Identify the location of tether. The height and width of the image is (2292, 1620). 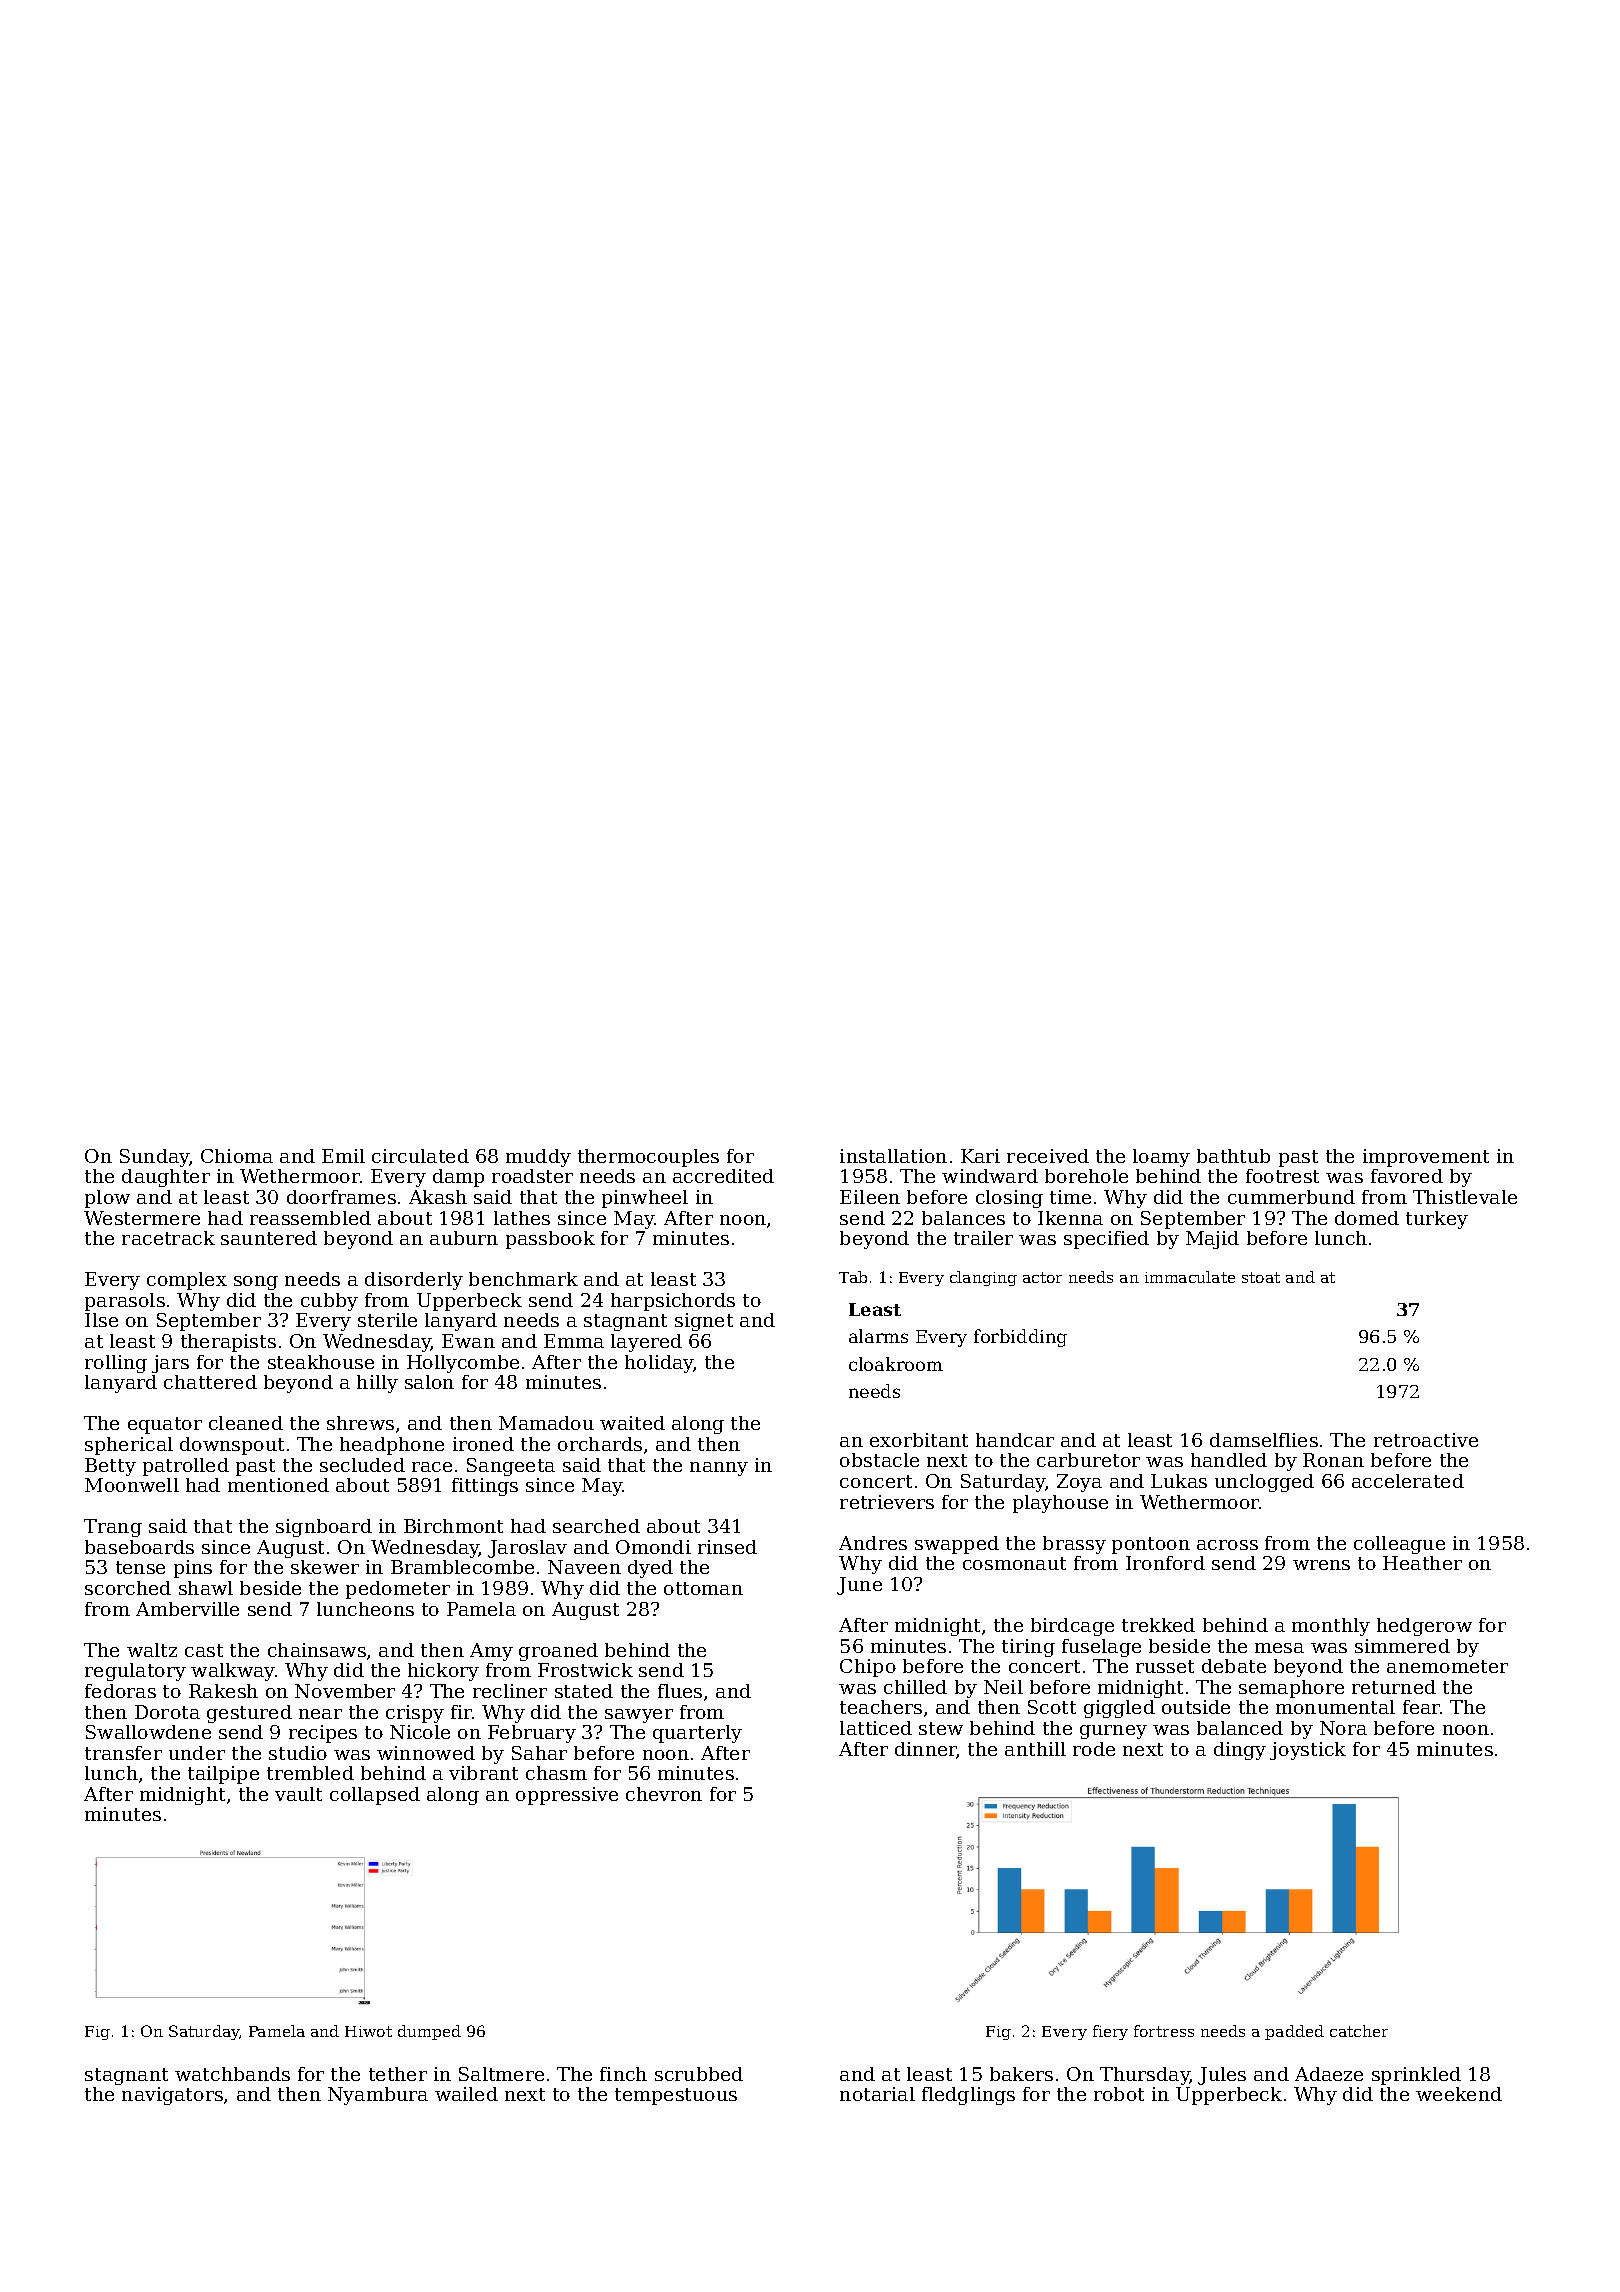
(398, 2074).
